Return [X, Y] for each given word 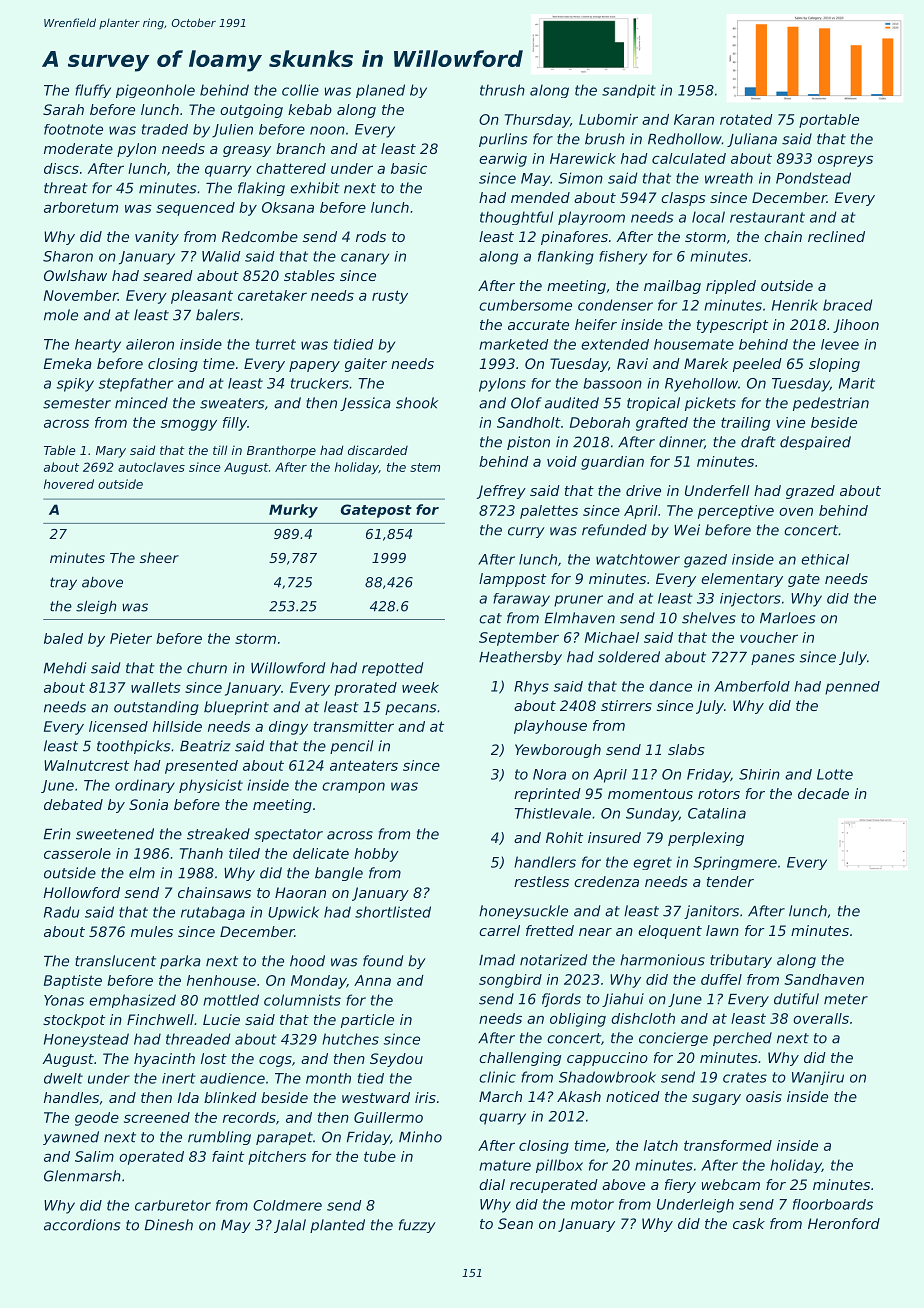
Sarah [63, 109]
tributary [741, 961]
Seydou [396, 1060]
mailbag [672, 287]
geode [97, 1119]
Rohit [564, 837]
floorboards [833, 1204]
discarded [378, 450]
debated [73, 804]
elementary [742, 580]
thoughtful [516, 218]
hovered [69, 484]
